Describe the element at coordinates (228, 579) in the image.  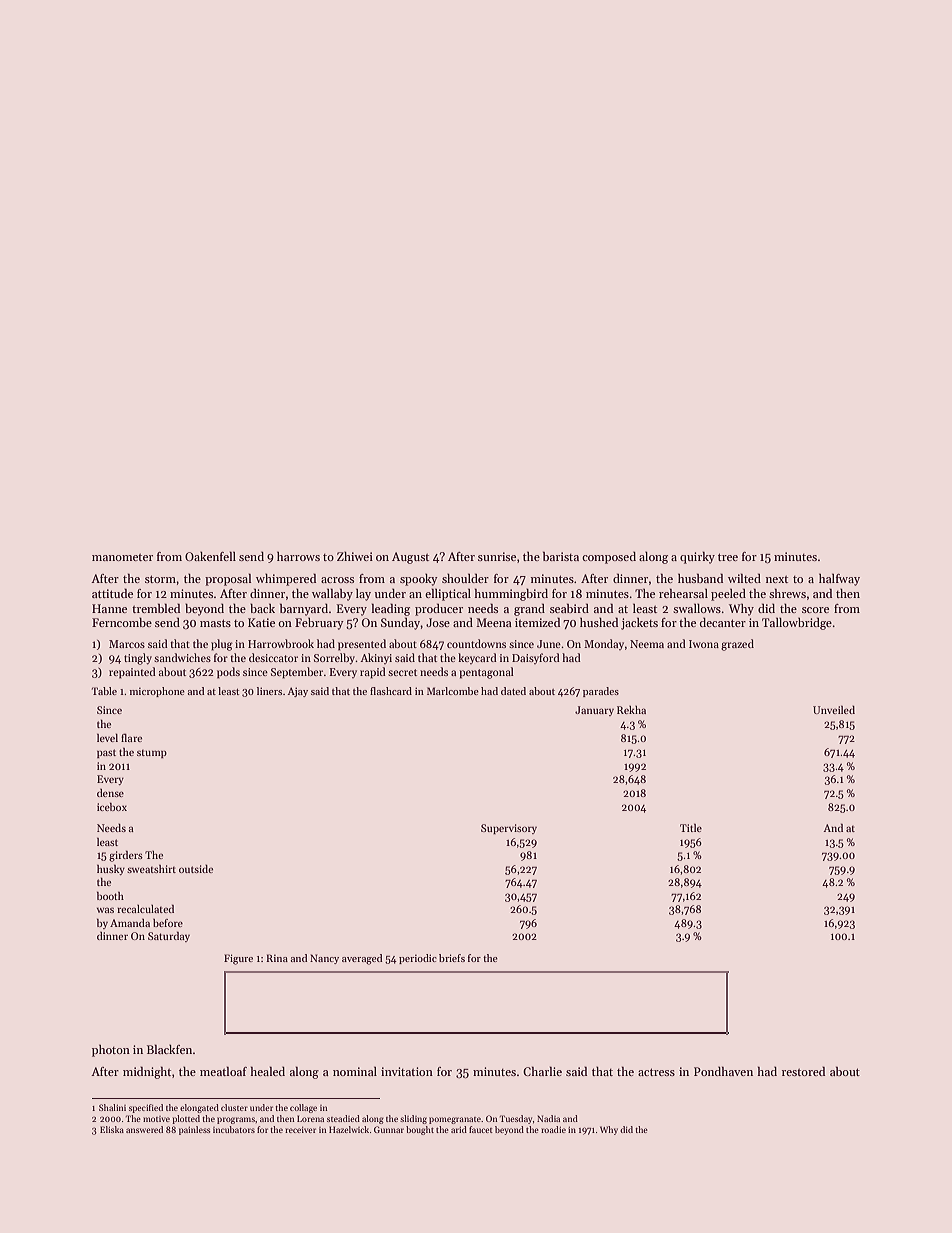
I see `proposal` at that location.
